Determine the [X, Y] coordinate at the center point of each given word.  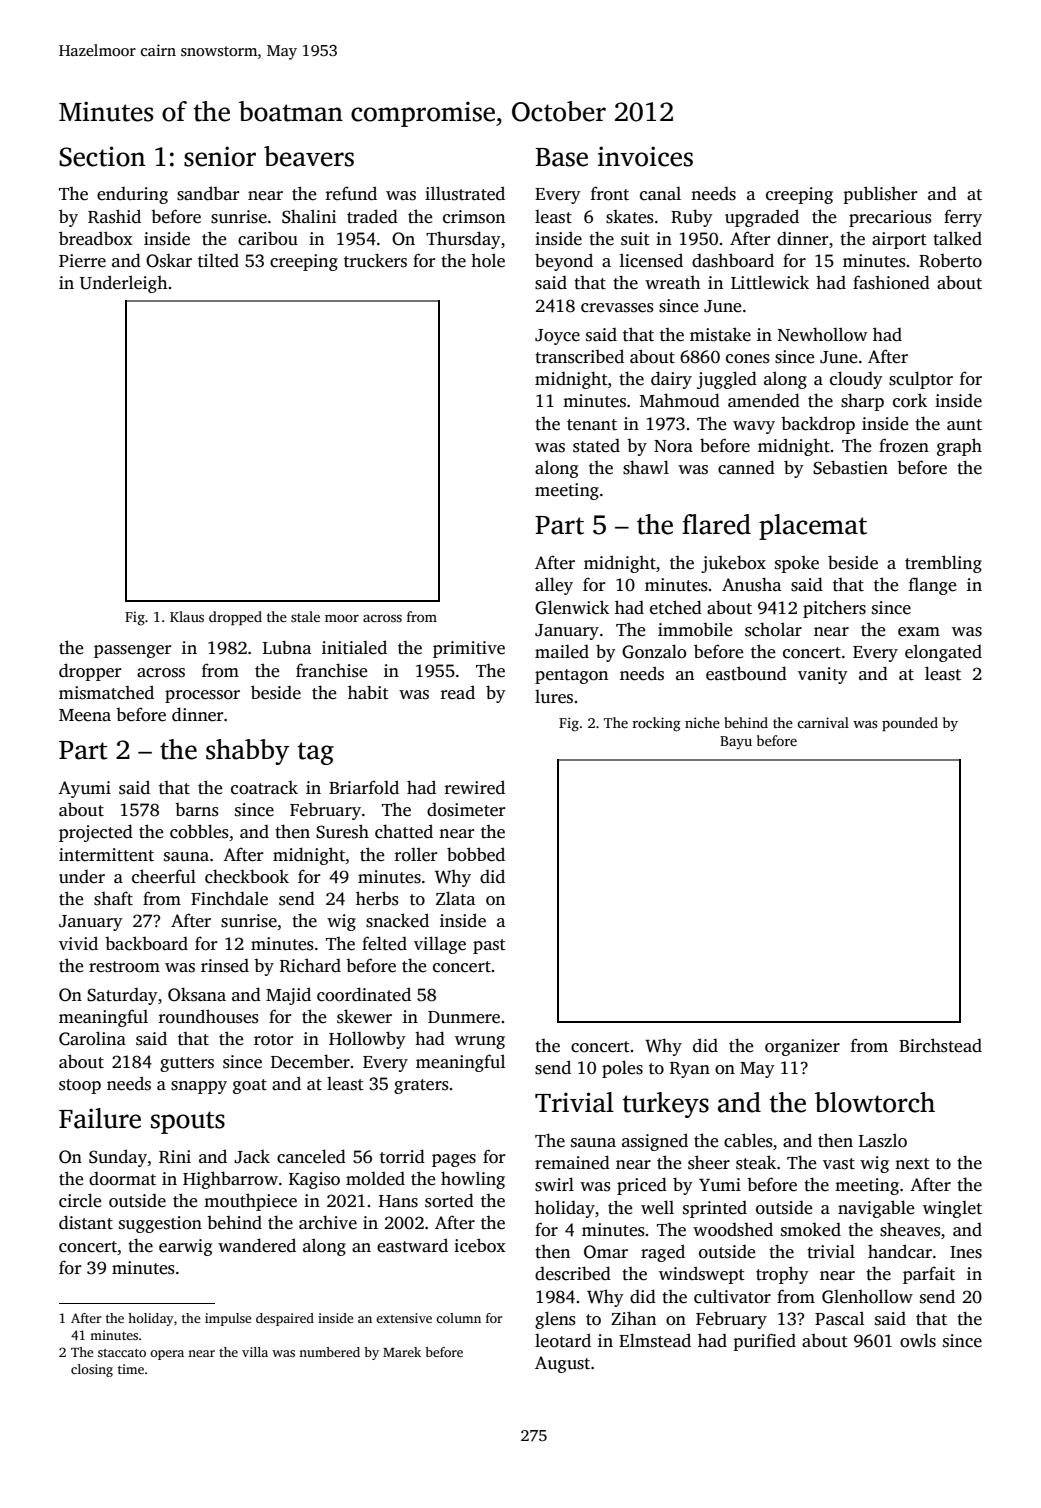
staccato [122, 1353]
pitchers [834, 609]
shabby [247, 752]
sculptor [921, 380]
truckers [375, 260]
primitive [469, 649]
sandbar [208, 193]
